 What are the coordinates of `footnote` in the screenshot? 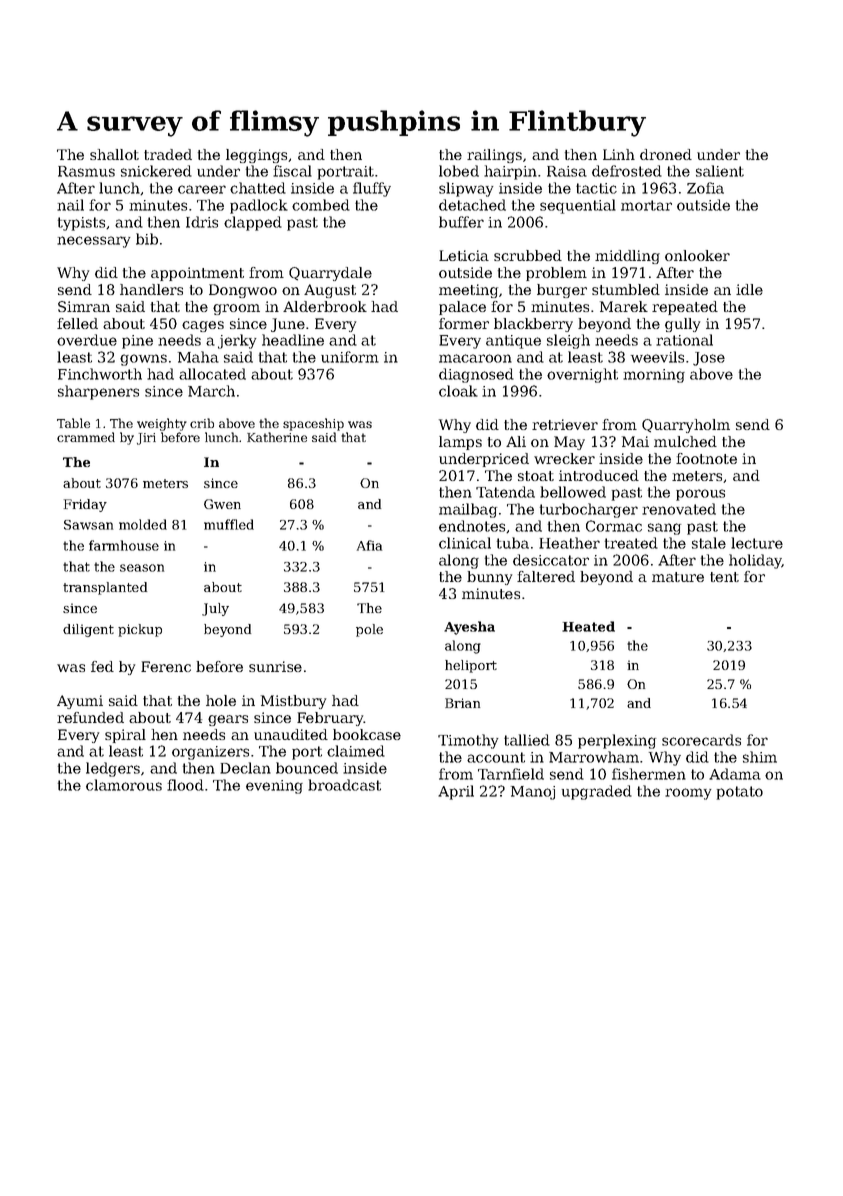 It's located at (706, 458).
